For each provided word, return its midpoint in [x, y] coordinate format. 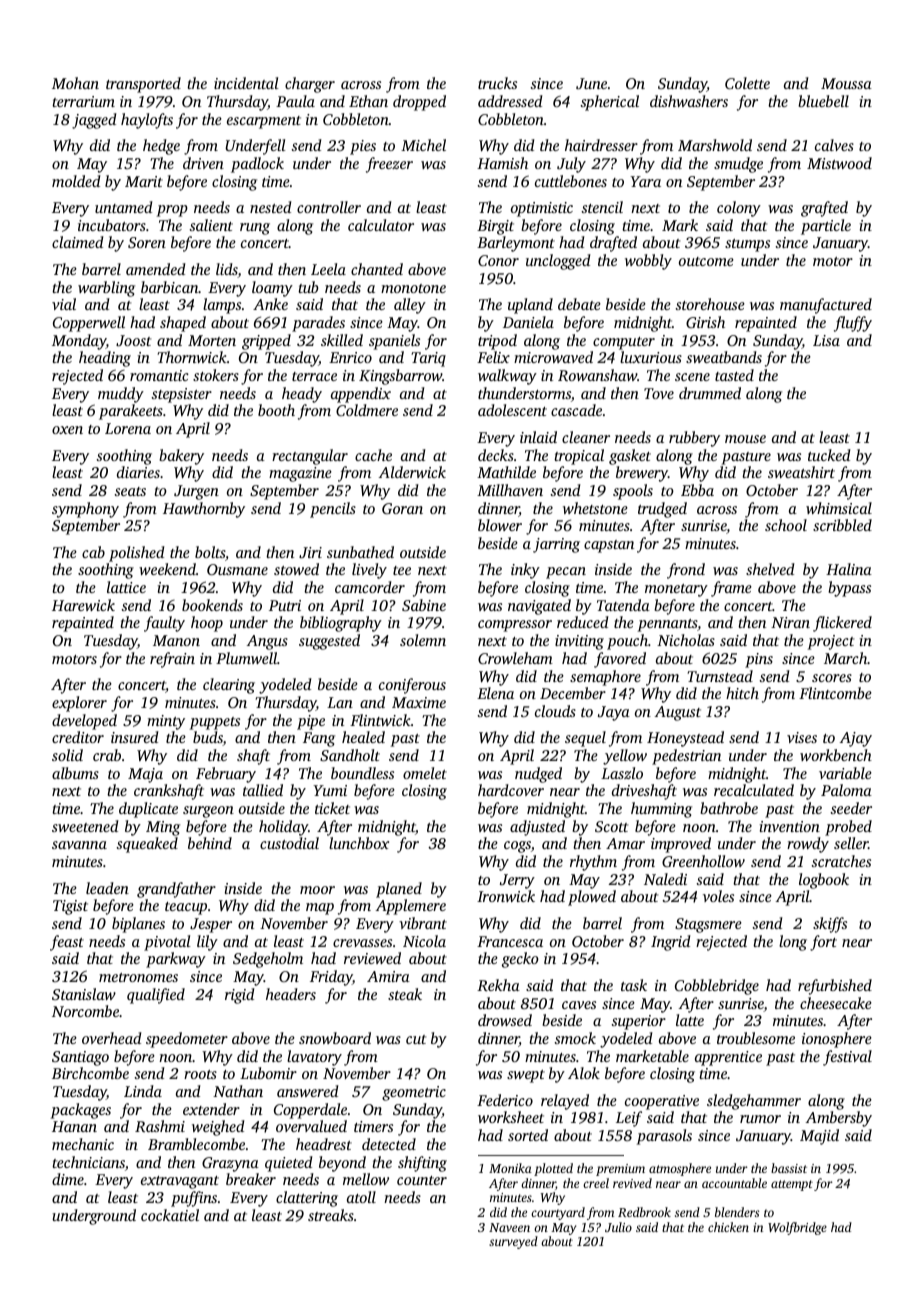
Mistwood [839, 163]
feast [67, 943]
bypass [849, 589]
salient [211, 225]
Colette [747, 83]
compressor [515, 626]
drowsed [505, 1020]
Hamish [502, 163]
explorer [79, 704]
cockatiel [170, 1215]
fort [823, 943]
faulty [164, 624]
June [591, 83]
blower [500, 525]
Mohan [75, 83]
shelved [770, 569]
